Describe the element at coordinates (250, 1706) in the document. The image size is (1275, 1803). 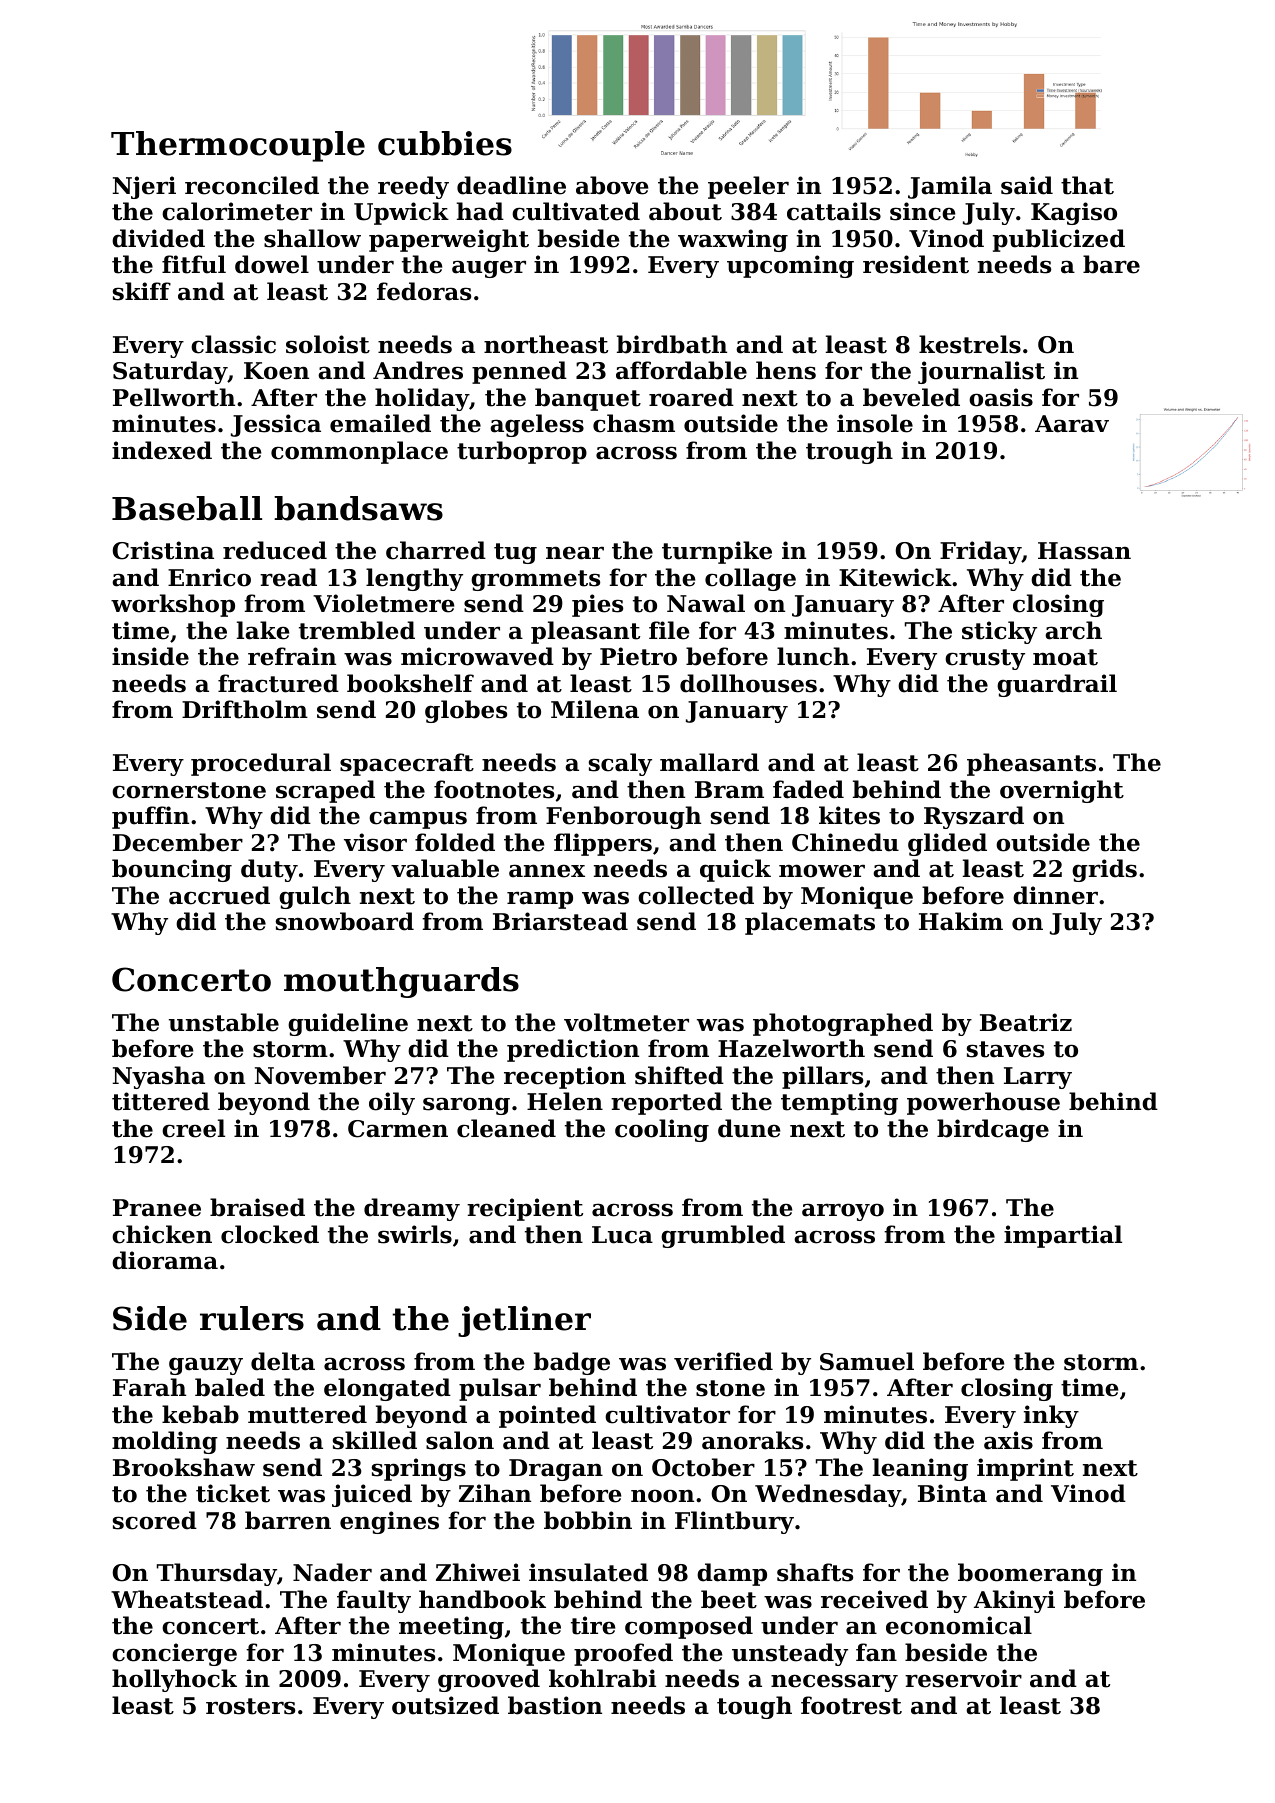
I see `rosters` at that location.
